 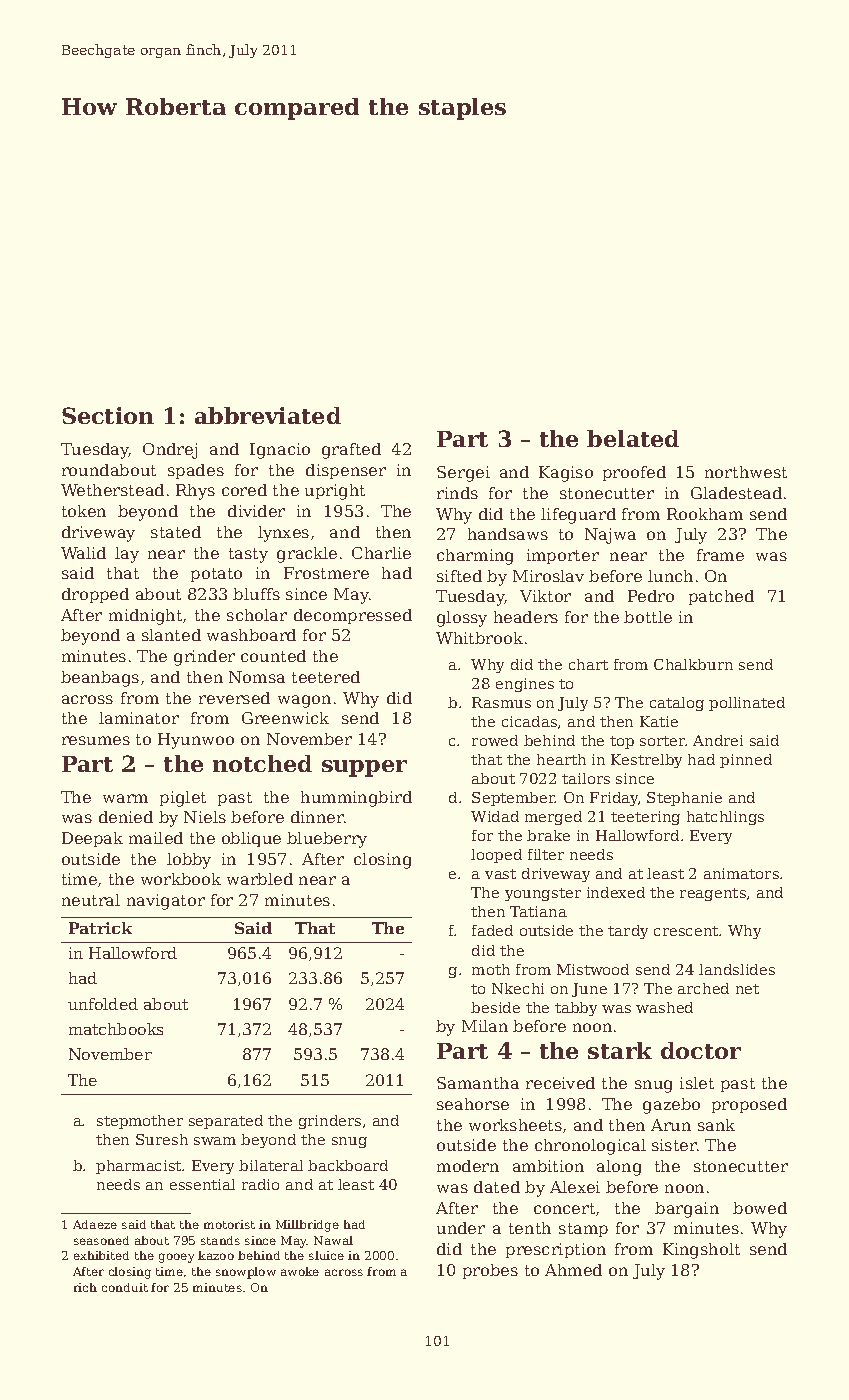 What do you see at coordinates (490, 1271) in the screenshot?
I see `probes` at bounding box center [490, 1271].
